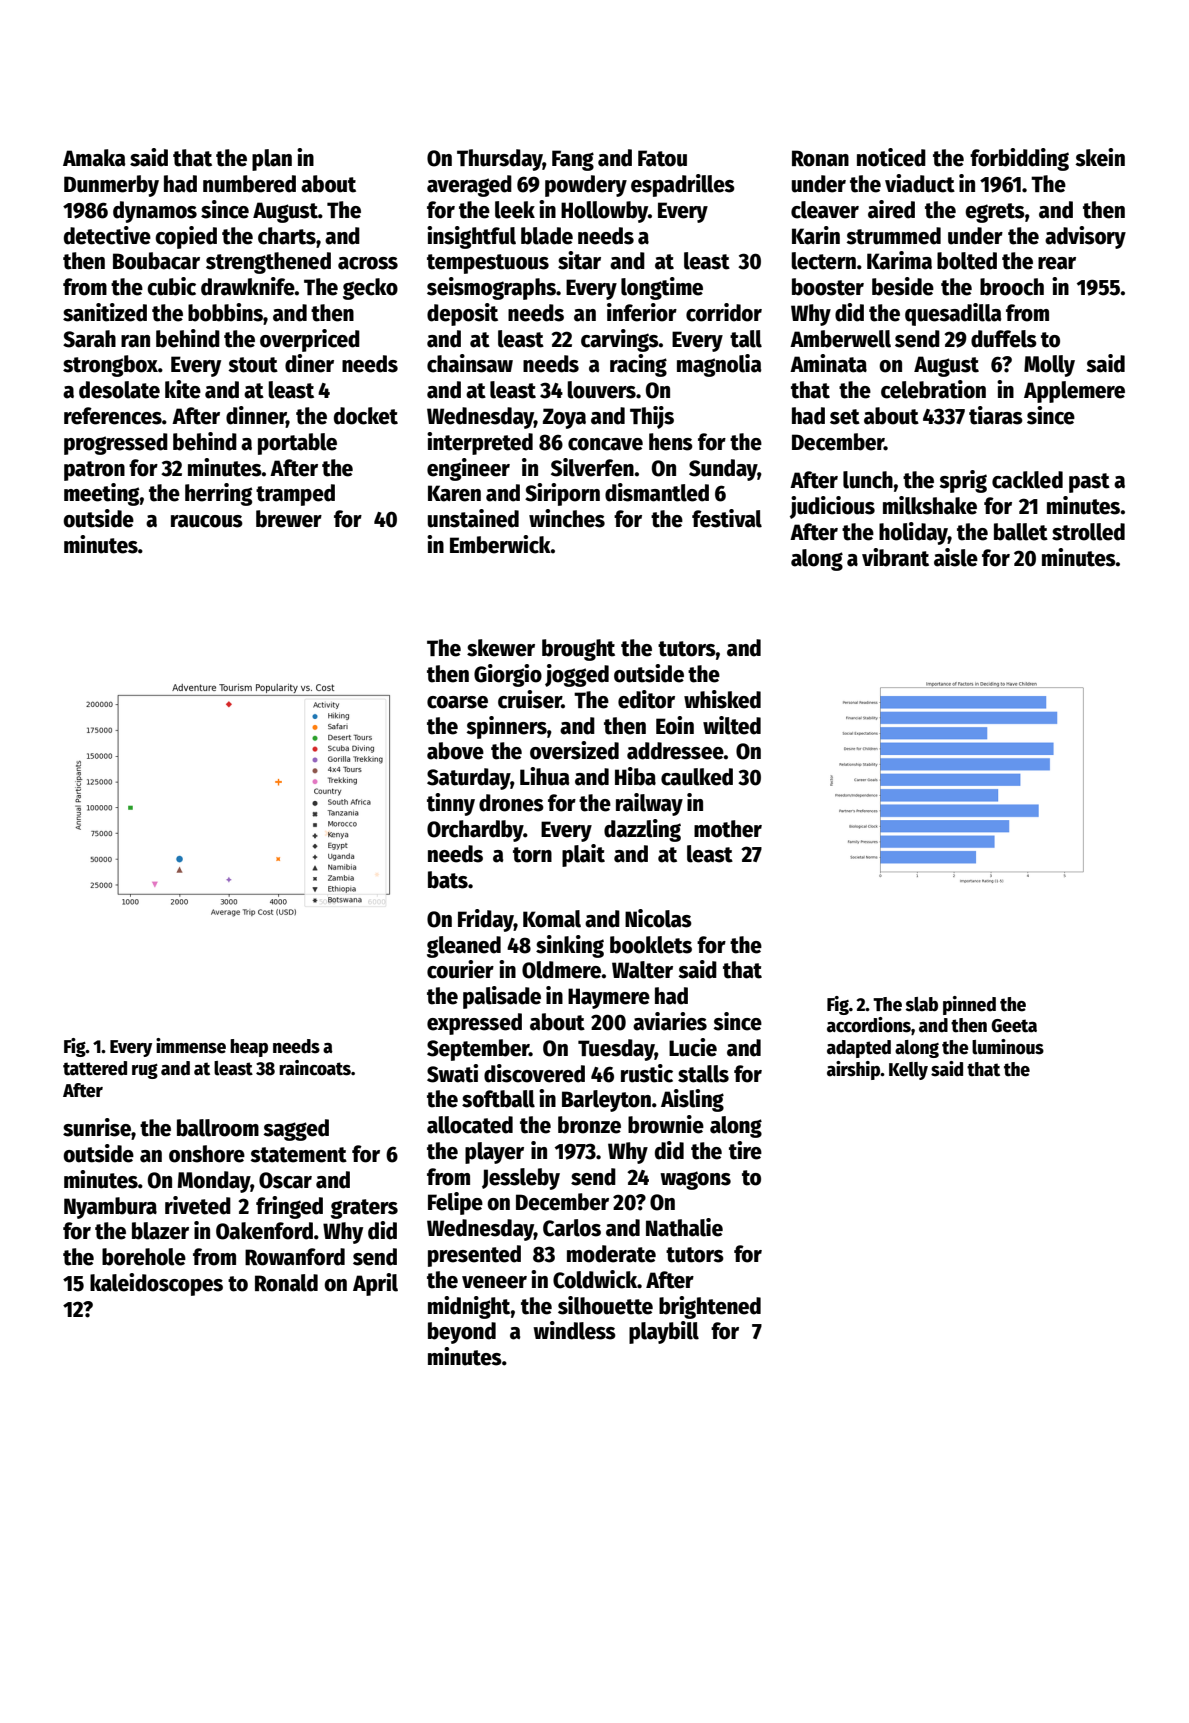  What do you see at coordinates (728, 829) in the image?
I see `mother` at bounding box center [728, 829].
